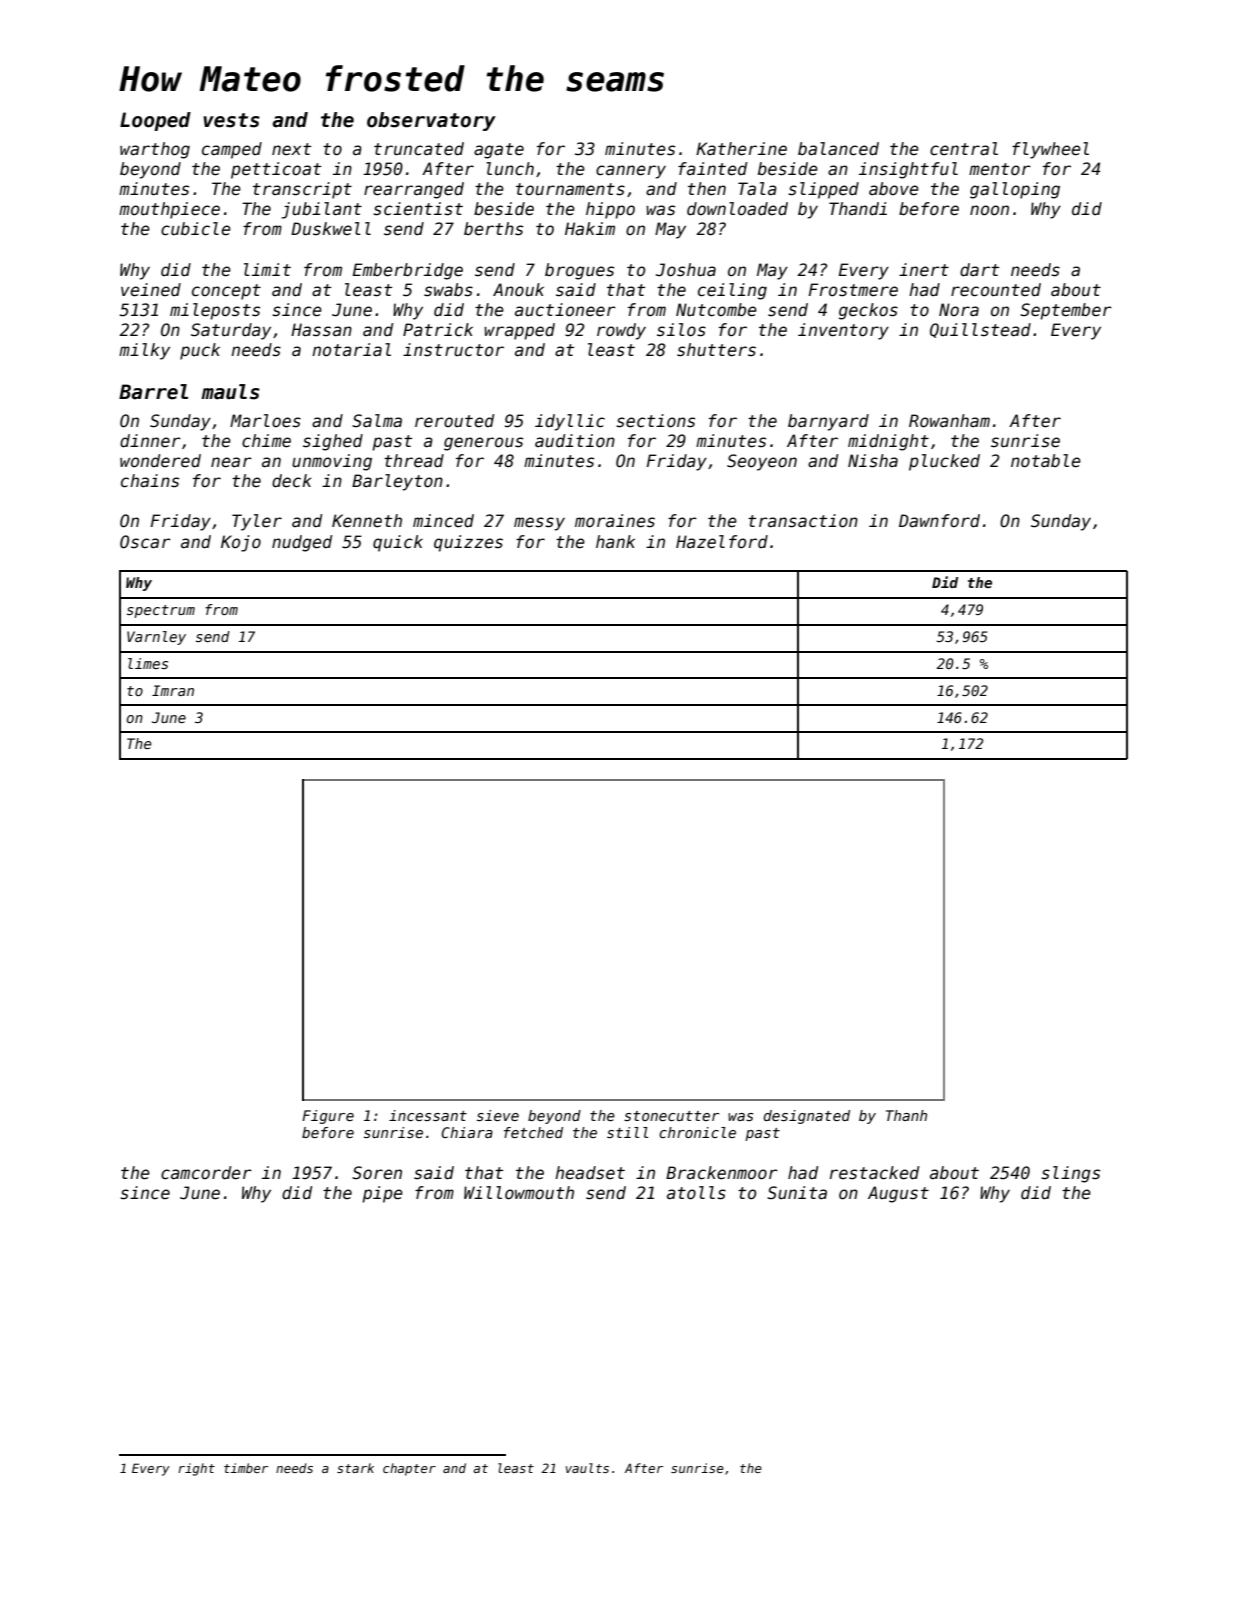 The image size is (1247, 1614). I want to click on right, so click(196, 1469).
